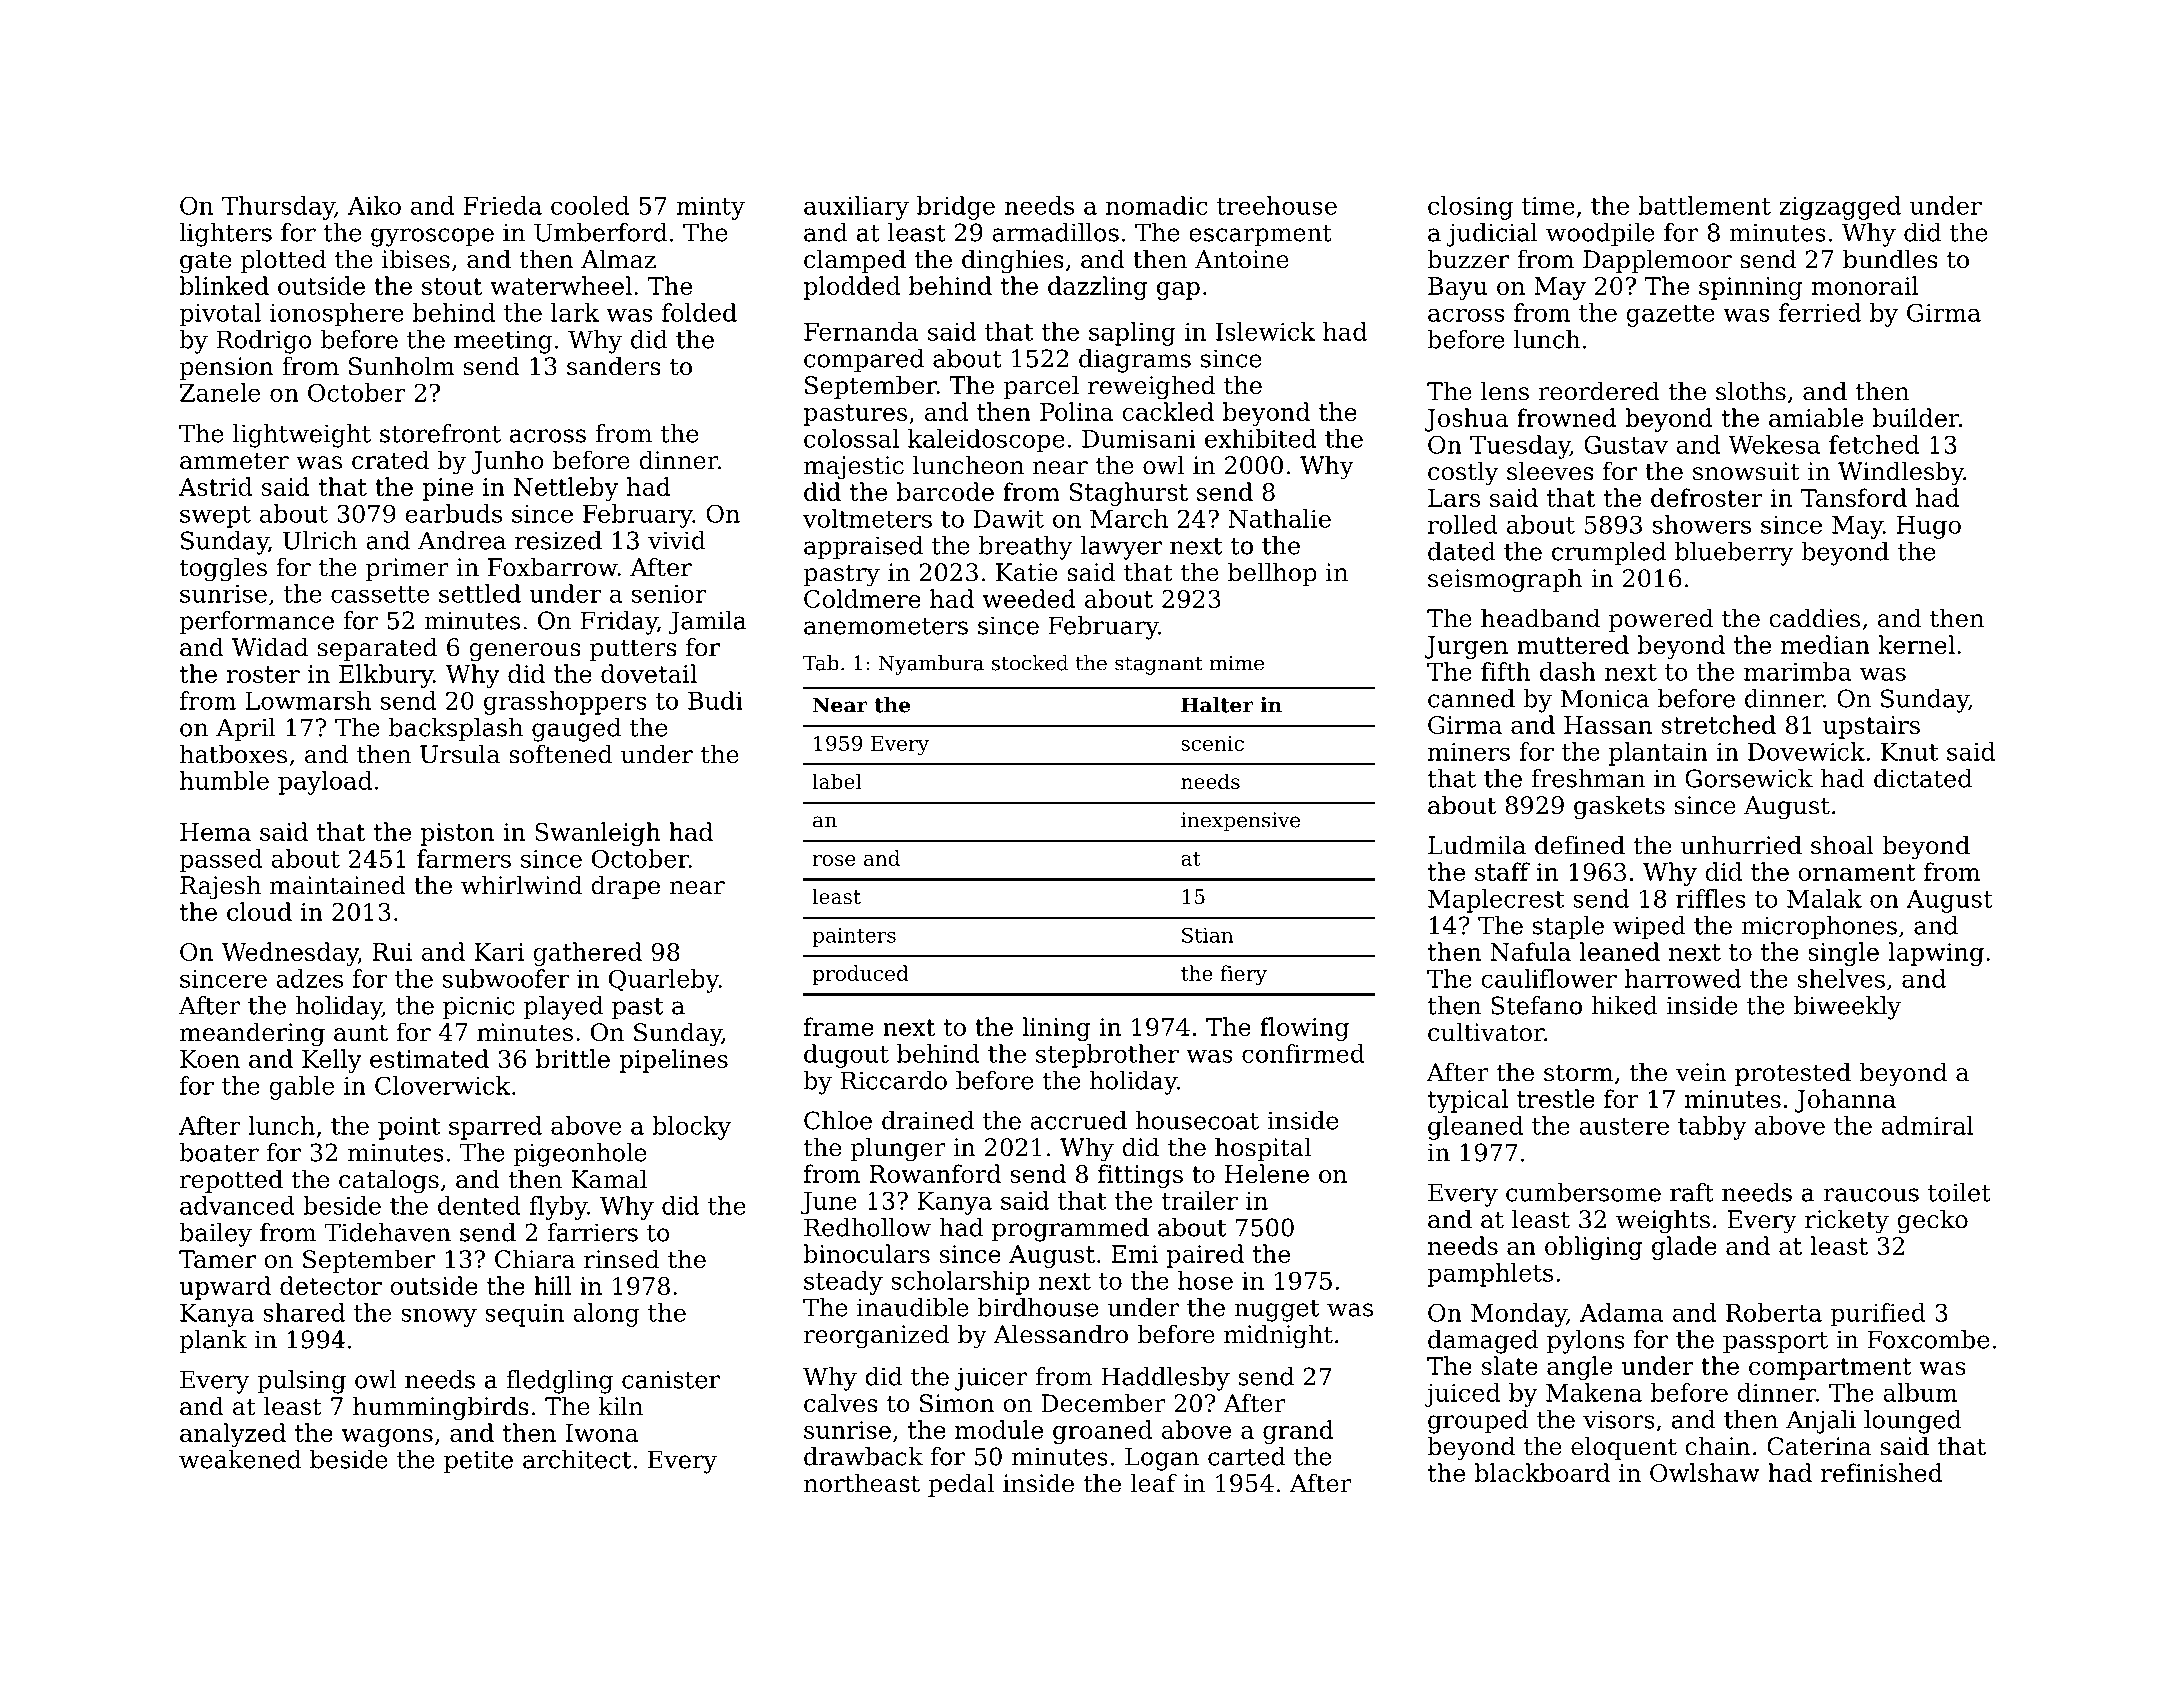  I want to click on blocky, so click(692, 1128).
